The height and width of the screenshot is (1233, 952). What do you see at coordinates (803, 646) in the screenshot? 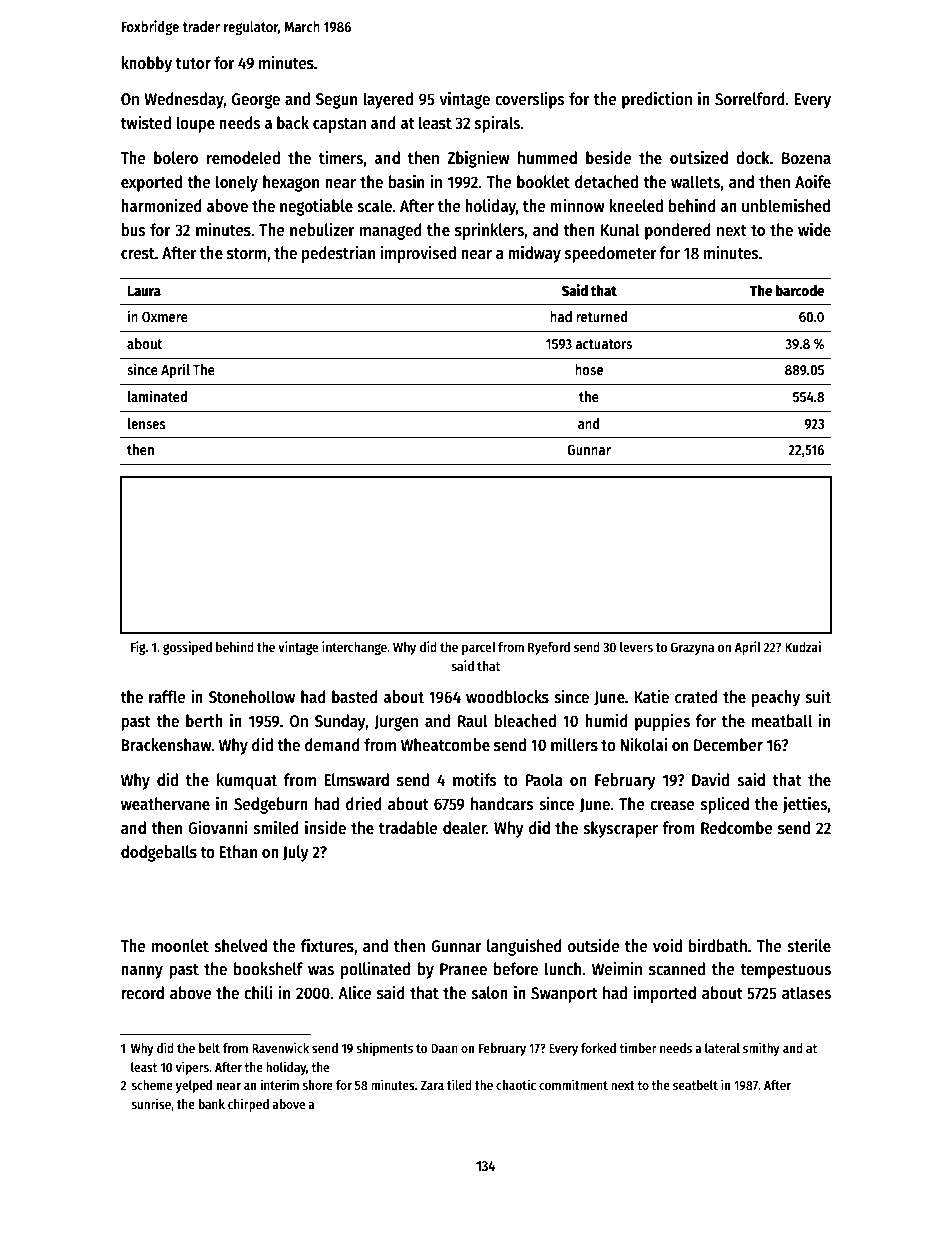
I see `Kudzai` at bounding box center [803, 646].
